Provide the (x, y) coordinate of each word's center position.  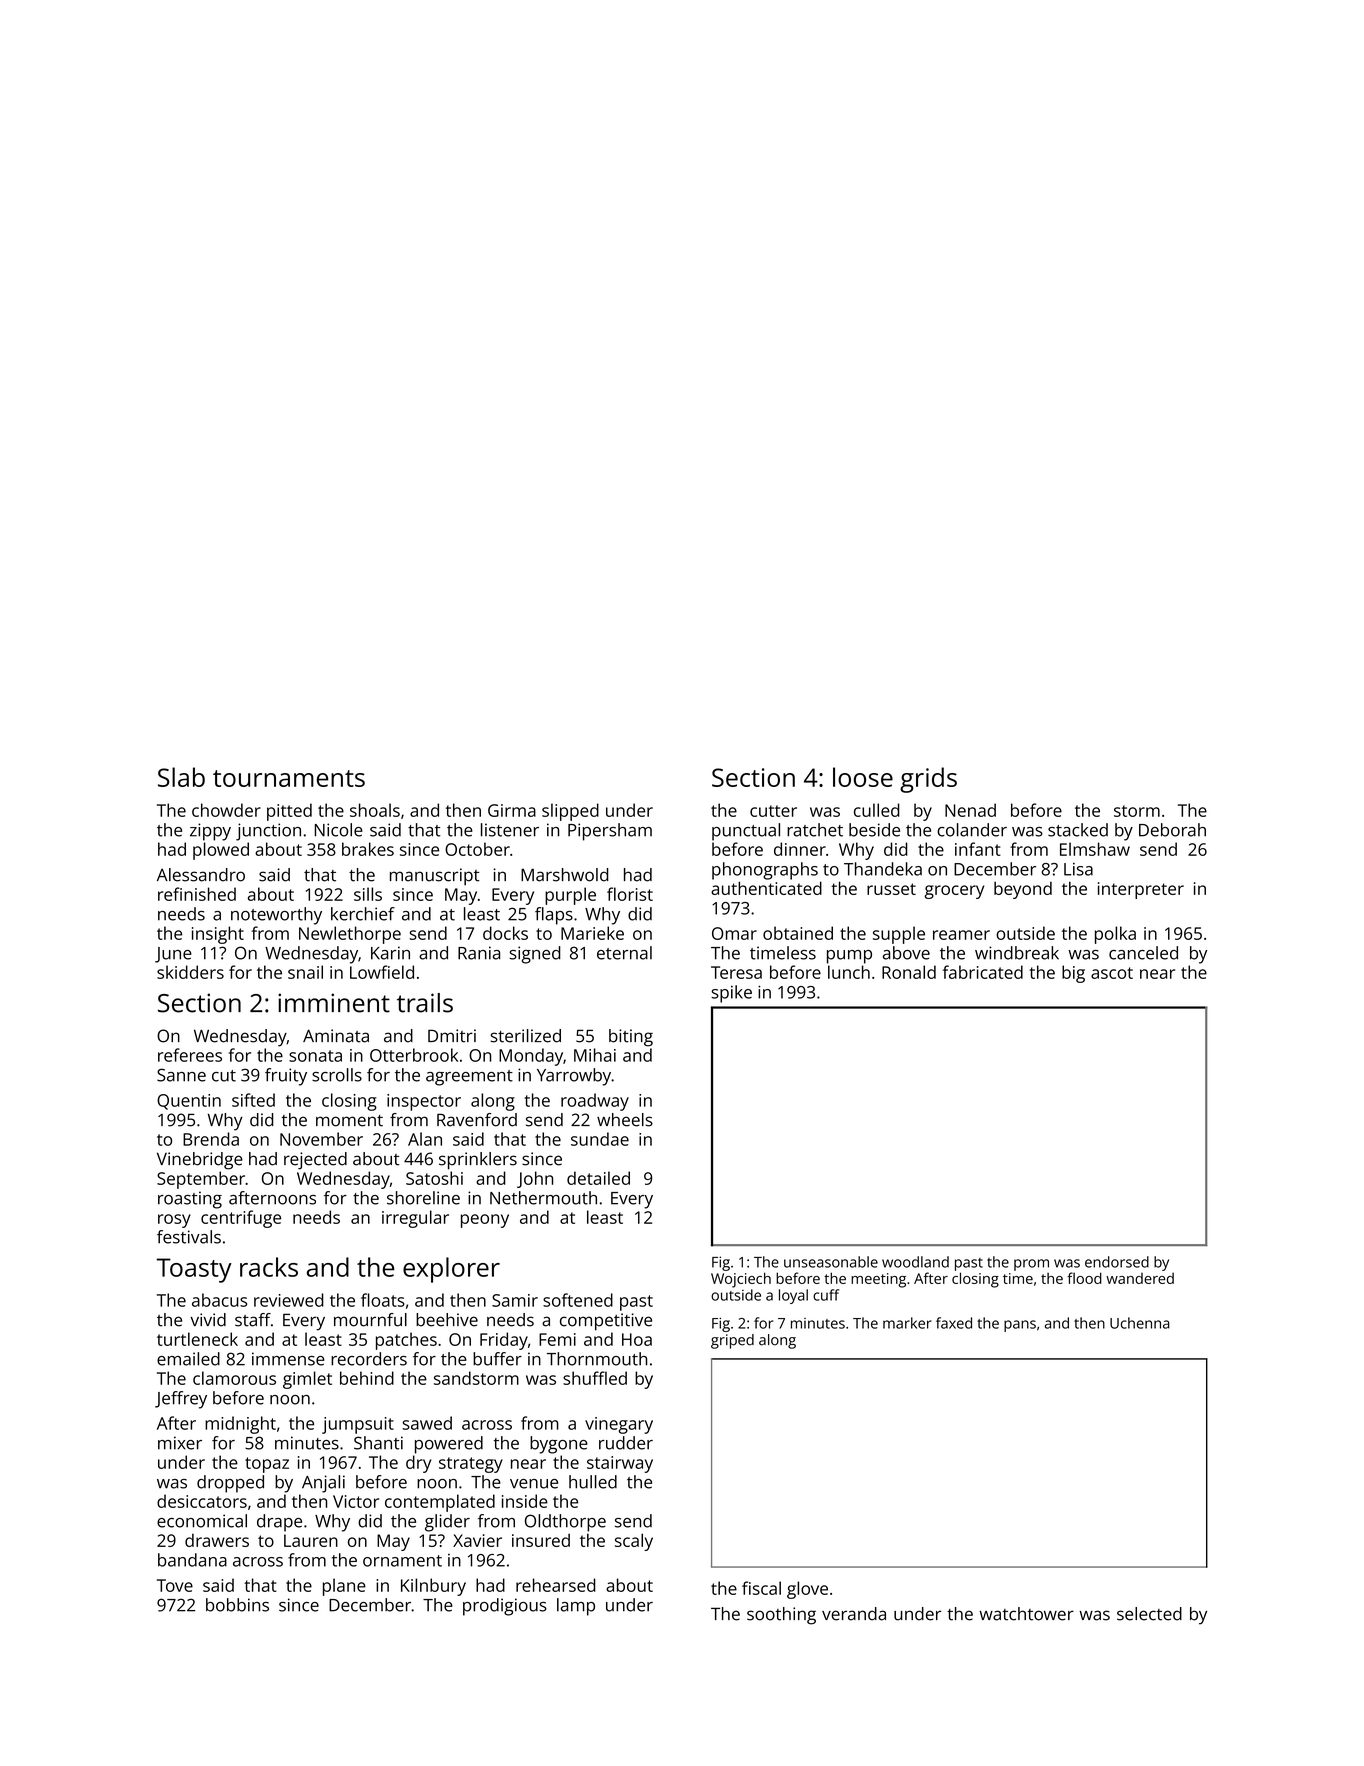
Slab (181, 777)
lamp (576, 1607)
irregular (415, 1219)
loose (863, 777)
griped (732, 1341)
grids (928, 780)
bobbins (237, 1605)
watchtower (1026, 1614)
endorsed (1117, 1262)
